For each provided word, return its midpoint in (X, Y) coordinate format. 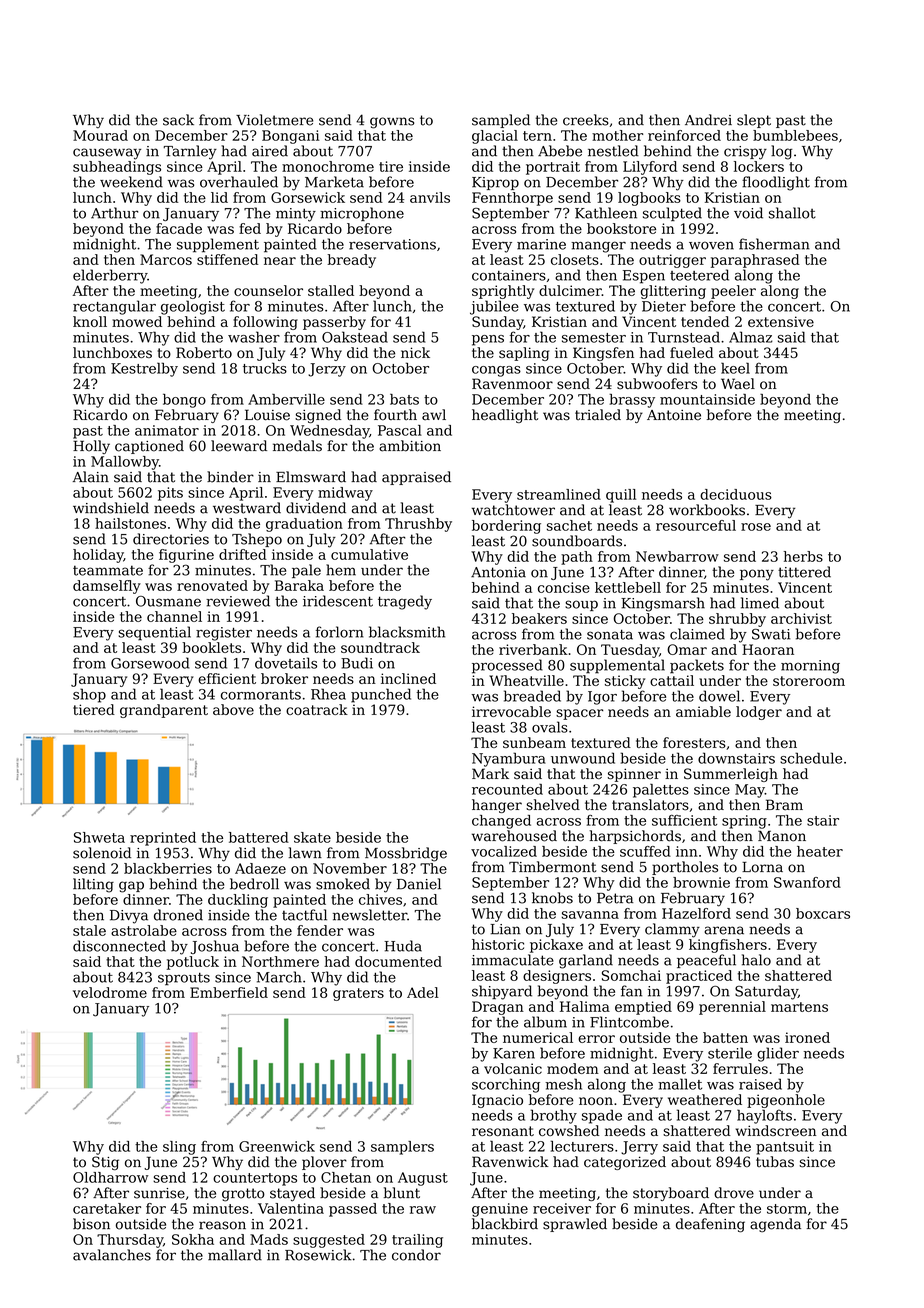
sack (178, 120)
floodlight (776, 183)
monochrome (328, 166)
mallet (680, 1084)
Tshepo (257, 540)
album (545, 1022)
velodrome (110, 992)
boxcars (823, 913)
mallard (235, 1255)
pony (757, 575)
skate (312, 837)
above (233, 709)
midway (345, 494)
